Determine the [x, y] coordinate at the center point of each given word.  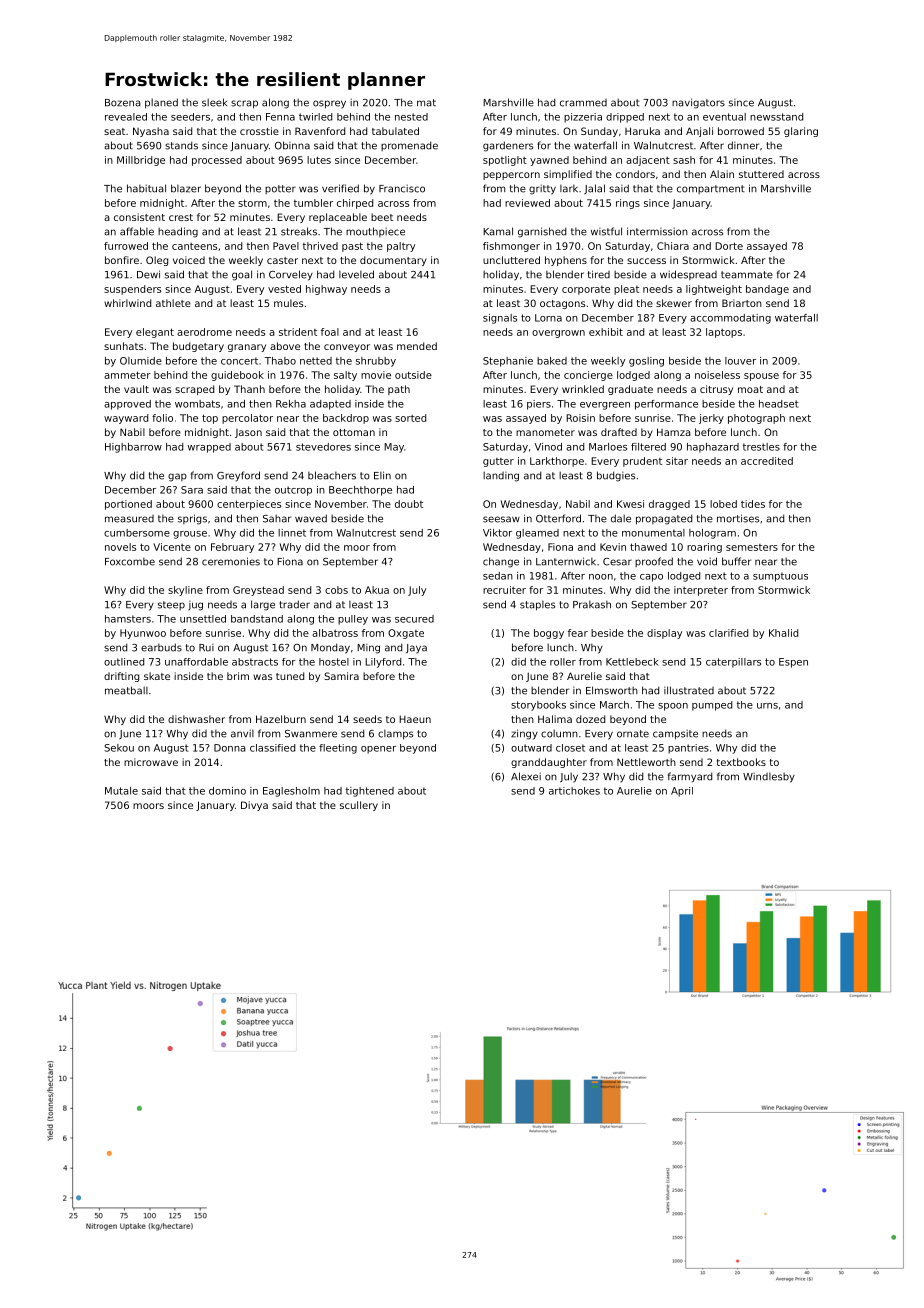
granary [247, 348]
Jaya [416, 648]
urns [767, 706]
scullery [359, 806]
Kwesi [630, 504]
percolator [247, 419]
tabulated [395, 131]
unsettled [203, 619]
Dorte [729, 246]
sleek [214, 102]
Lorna [548, 318]
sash [684, 160]
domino [227, 791]
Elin [382, 475]
